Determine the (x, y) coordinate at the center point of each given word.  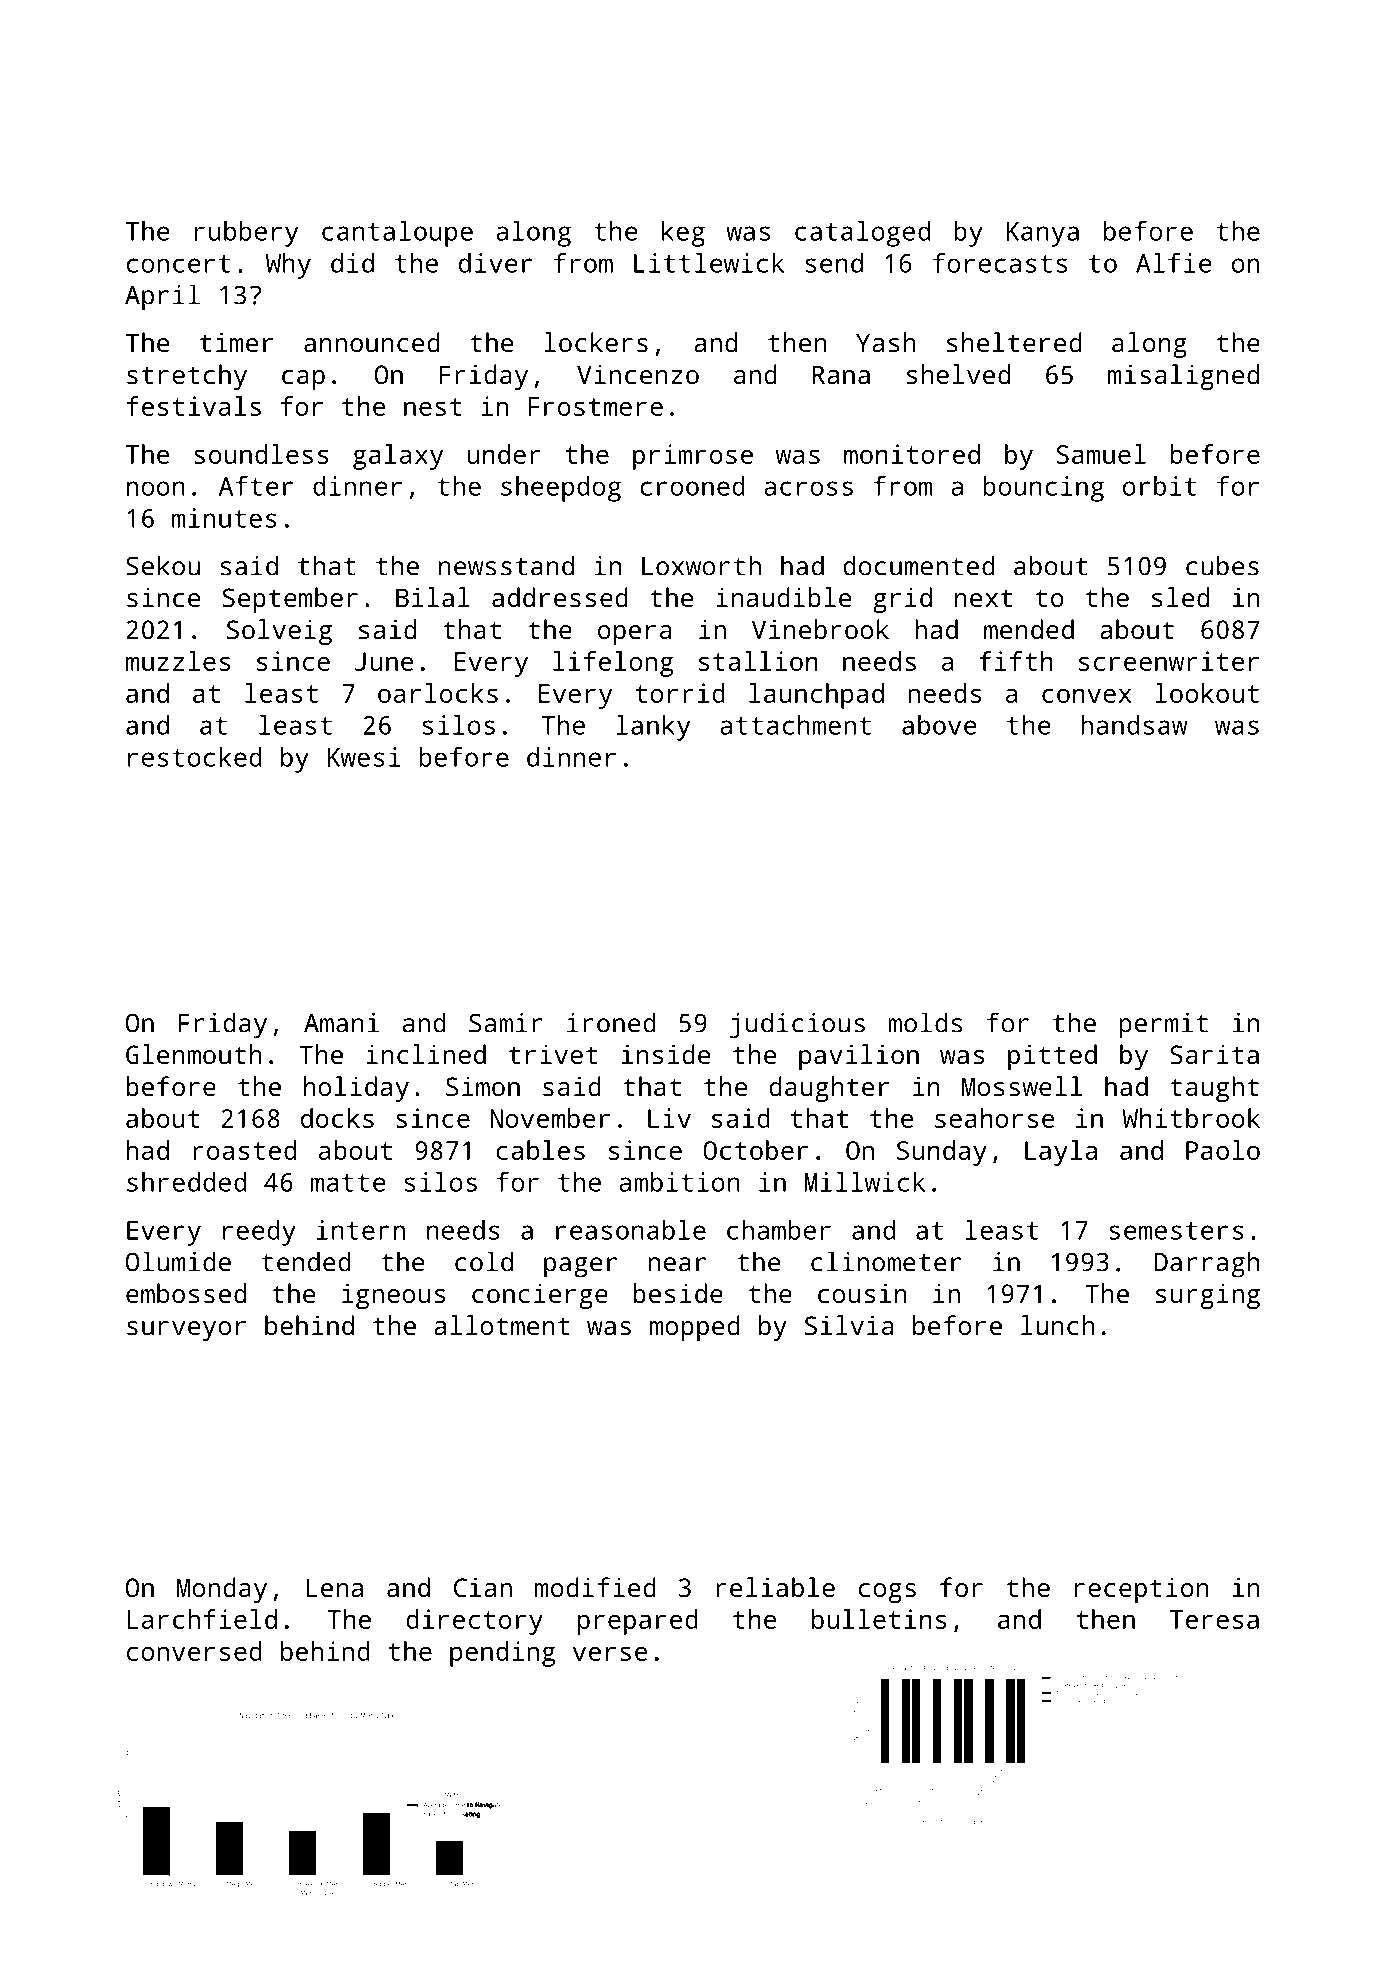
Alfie (1174, 263)
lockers (596, 342)
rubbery (246, 234)
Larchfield (202, 1619)
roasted (244, 1150)
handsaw (1134, 725)
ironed (611, 1022)
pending (502, 1654)
